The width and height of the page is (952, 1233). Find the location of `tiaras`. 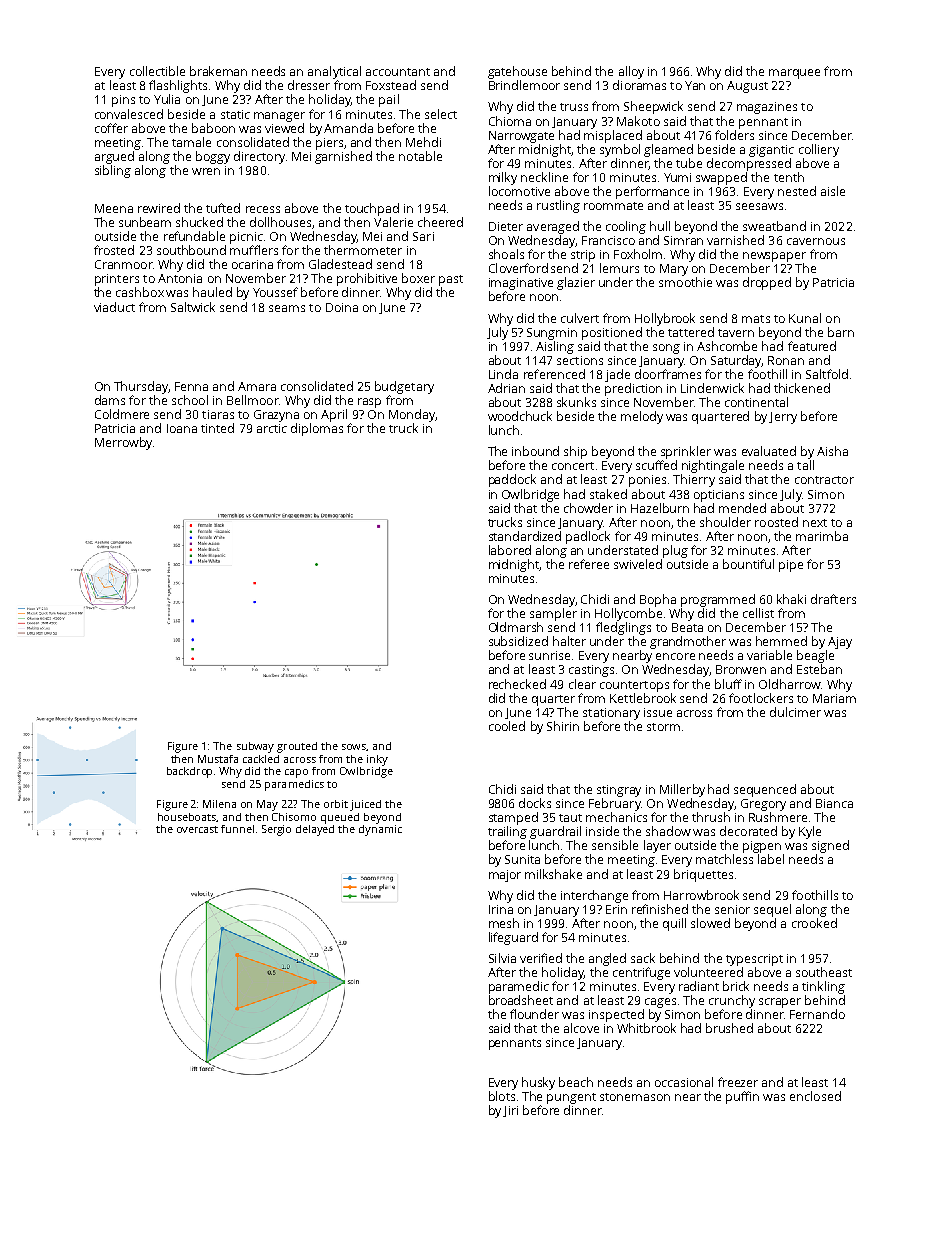

tiaras is located at coordinates (218, 414).
